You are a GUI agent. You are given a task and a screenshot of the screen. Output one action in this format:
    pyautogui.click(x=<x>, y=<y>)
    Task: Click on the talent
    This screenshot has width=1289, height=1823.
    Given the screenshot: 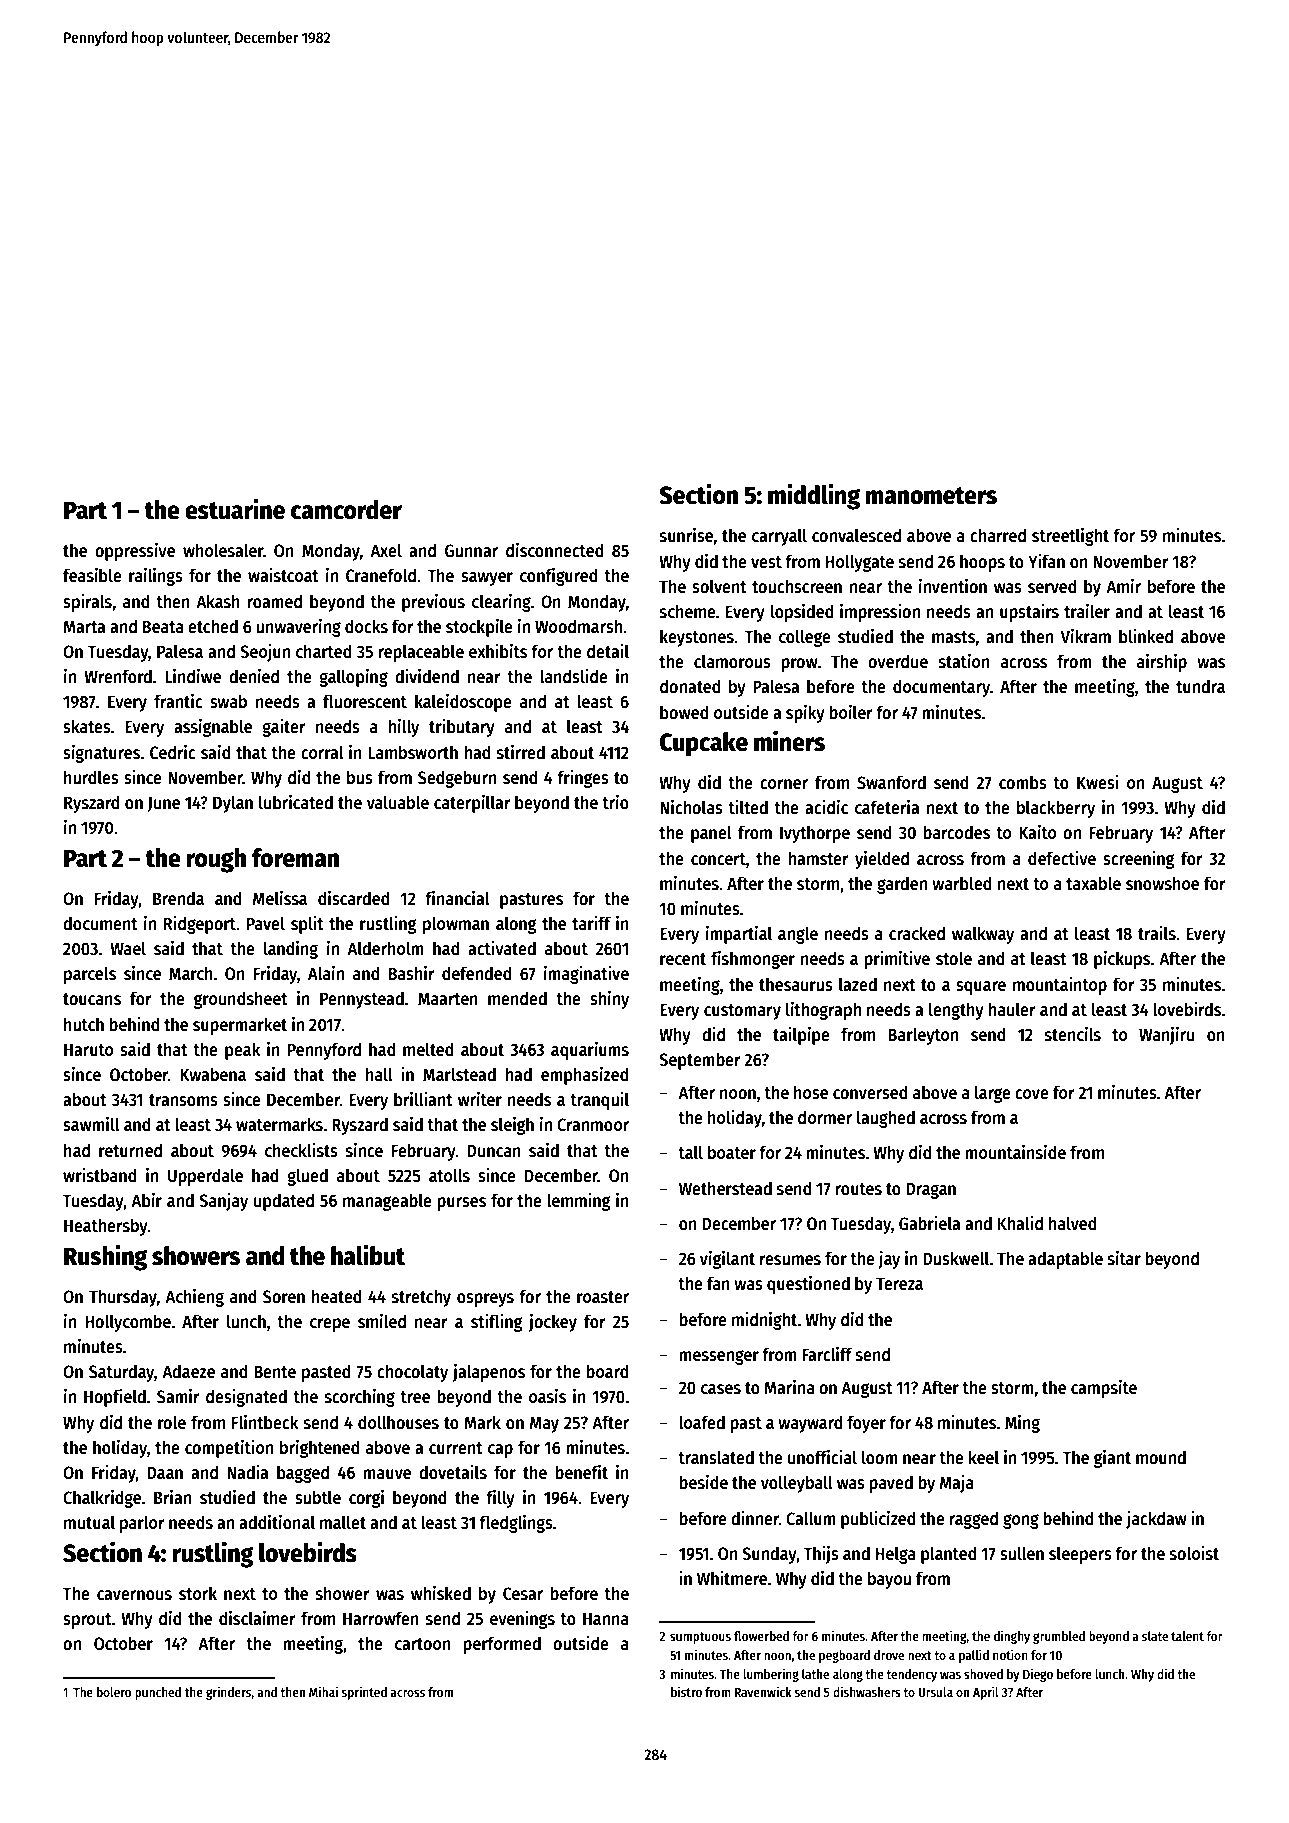 What is the action you would take?
    pyautogui.click(x=1187, y=1636)
